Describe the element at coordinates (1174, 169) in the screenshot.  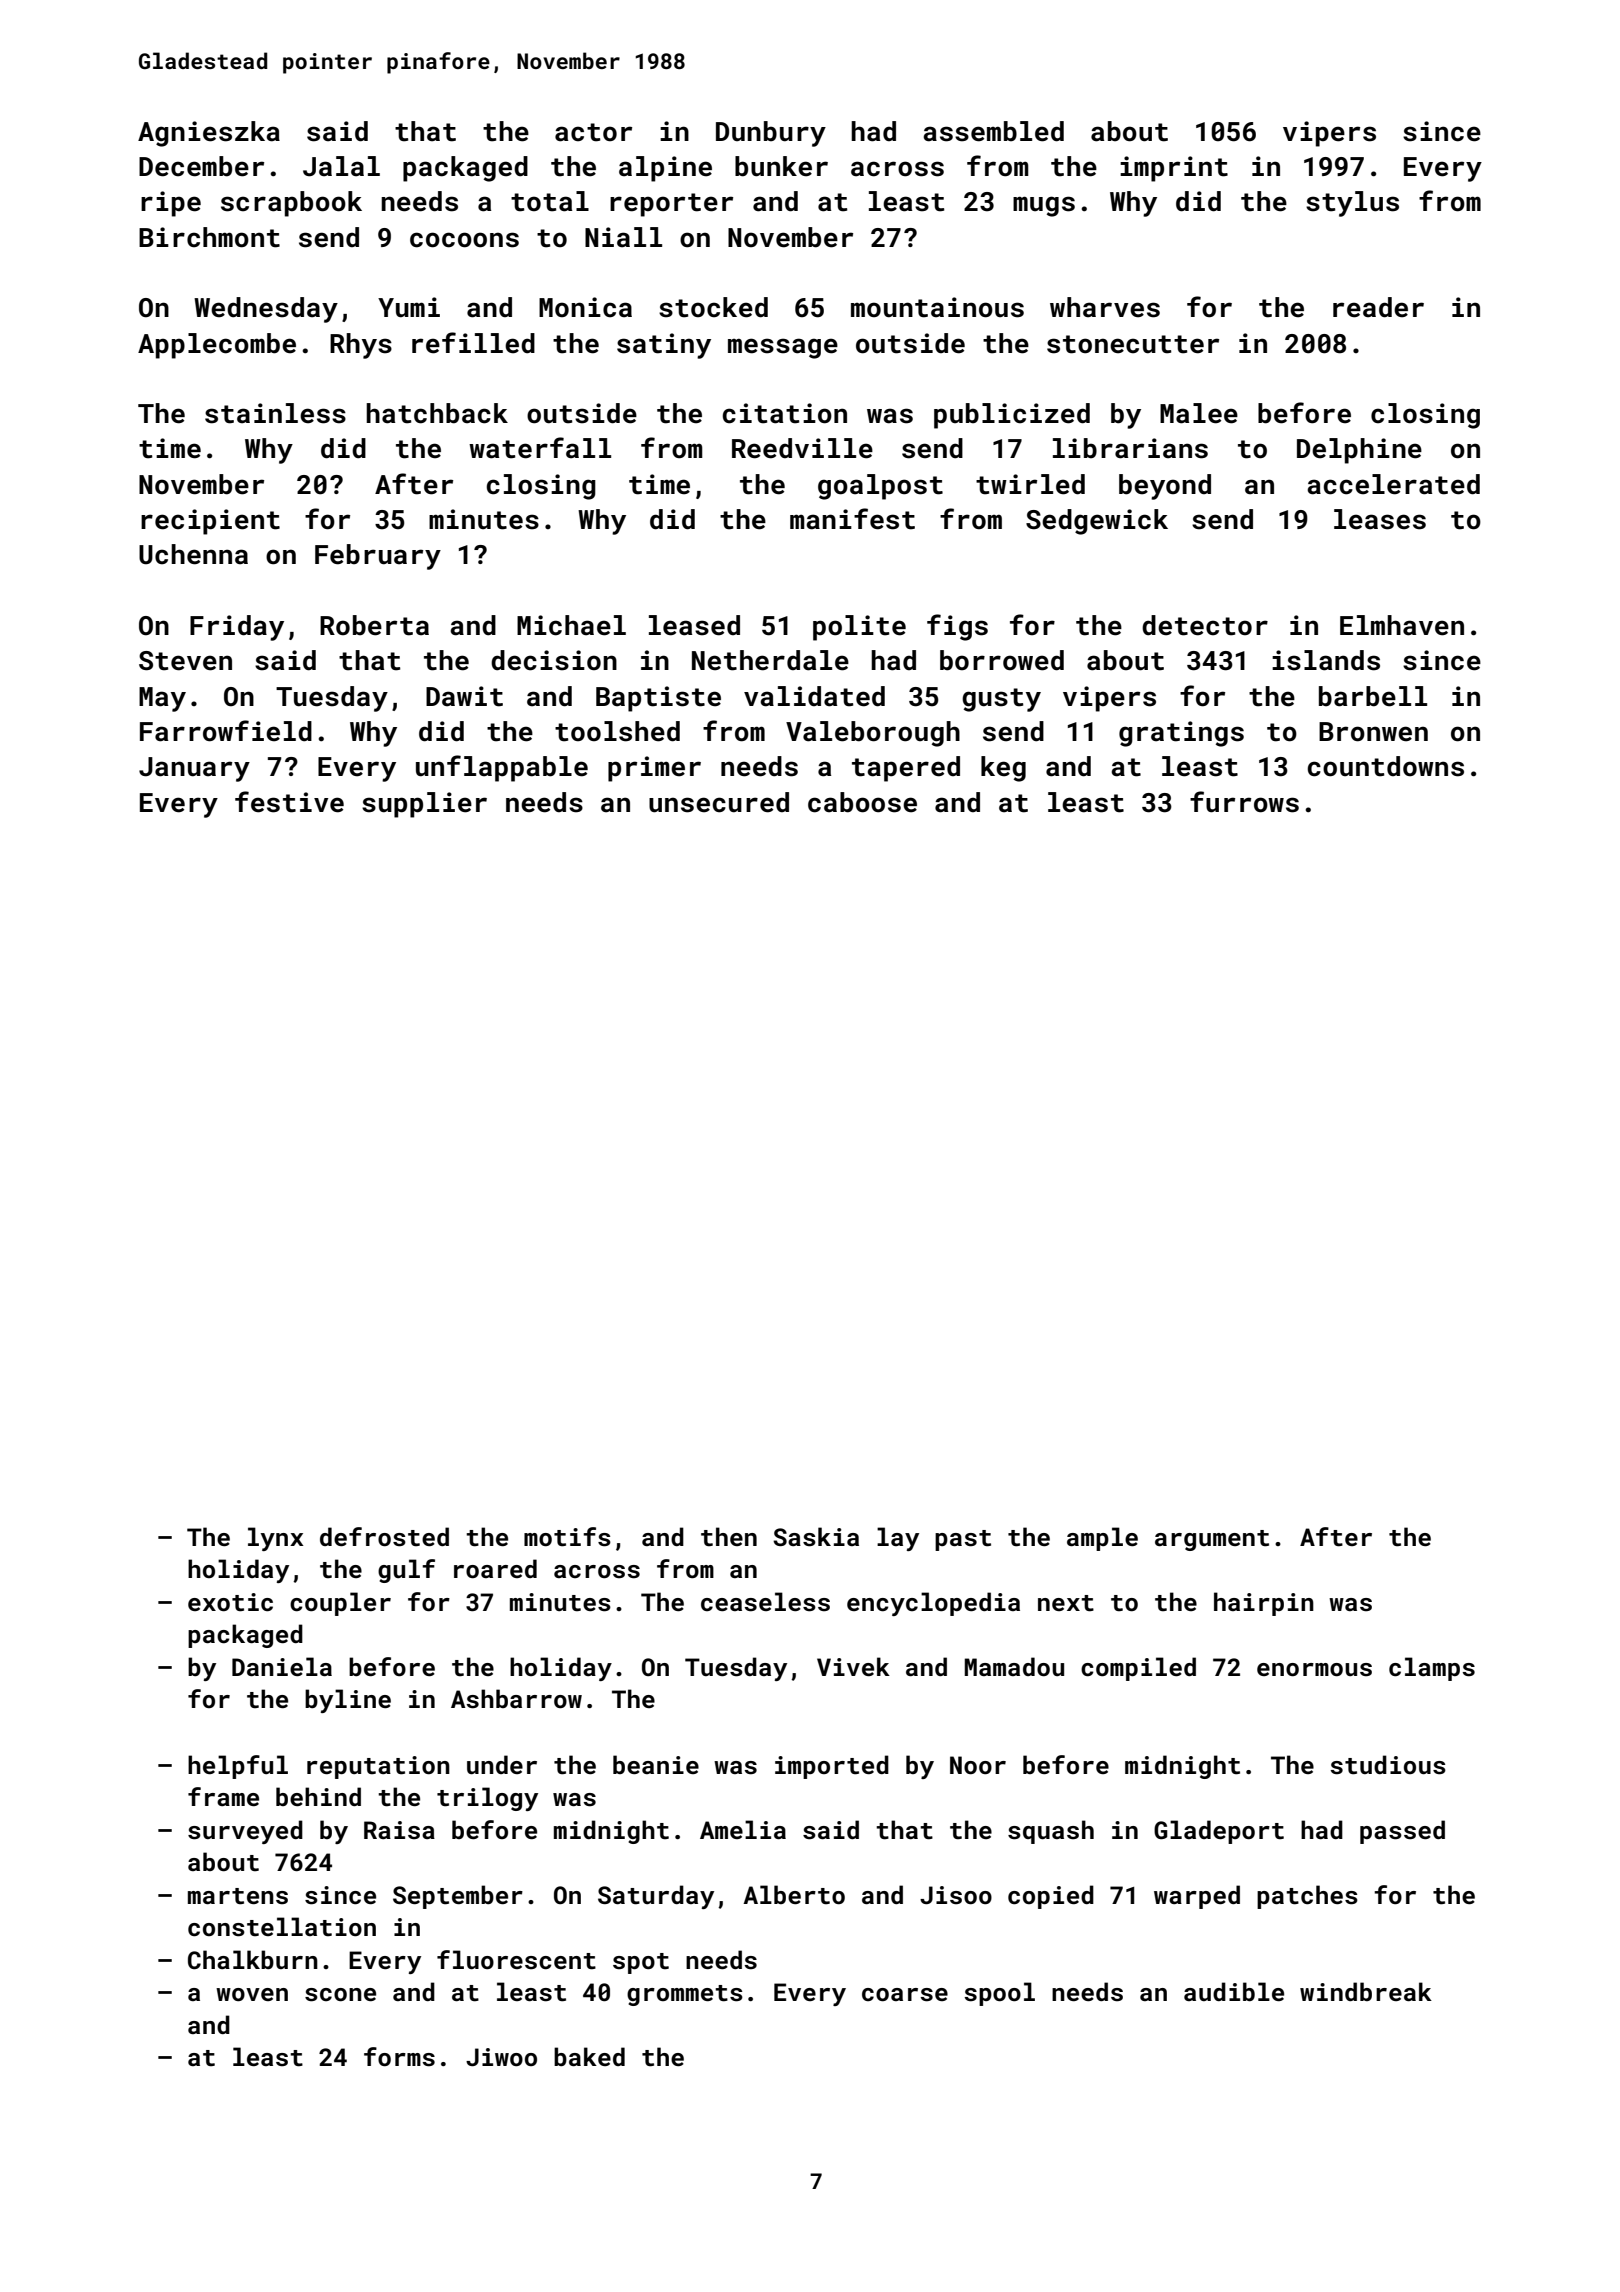
I see `imprint` at that location.
